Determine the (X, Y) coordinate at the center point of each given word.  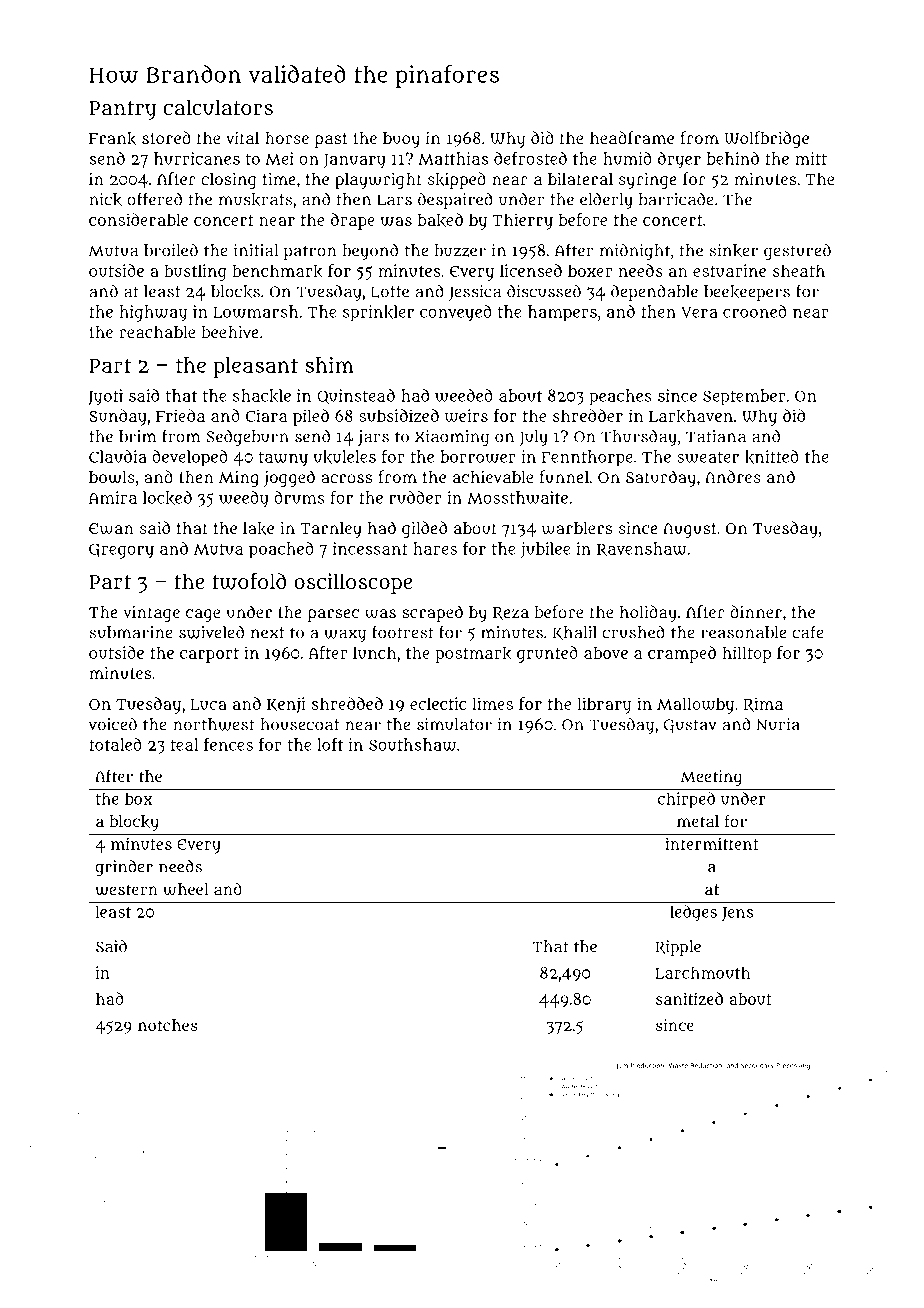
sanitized (689, 998)
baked (440, 220)
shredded (347, 703)
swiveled (211, 632)
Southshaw (412, 744)
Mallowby (695, 705)
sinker (733, 251)
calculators (218, 107)
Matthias (453, 158)
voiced (112, 724)
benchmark (277, 271)
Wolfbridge (766, 139)
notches (168, 1025)
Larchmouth (702, 972)
